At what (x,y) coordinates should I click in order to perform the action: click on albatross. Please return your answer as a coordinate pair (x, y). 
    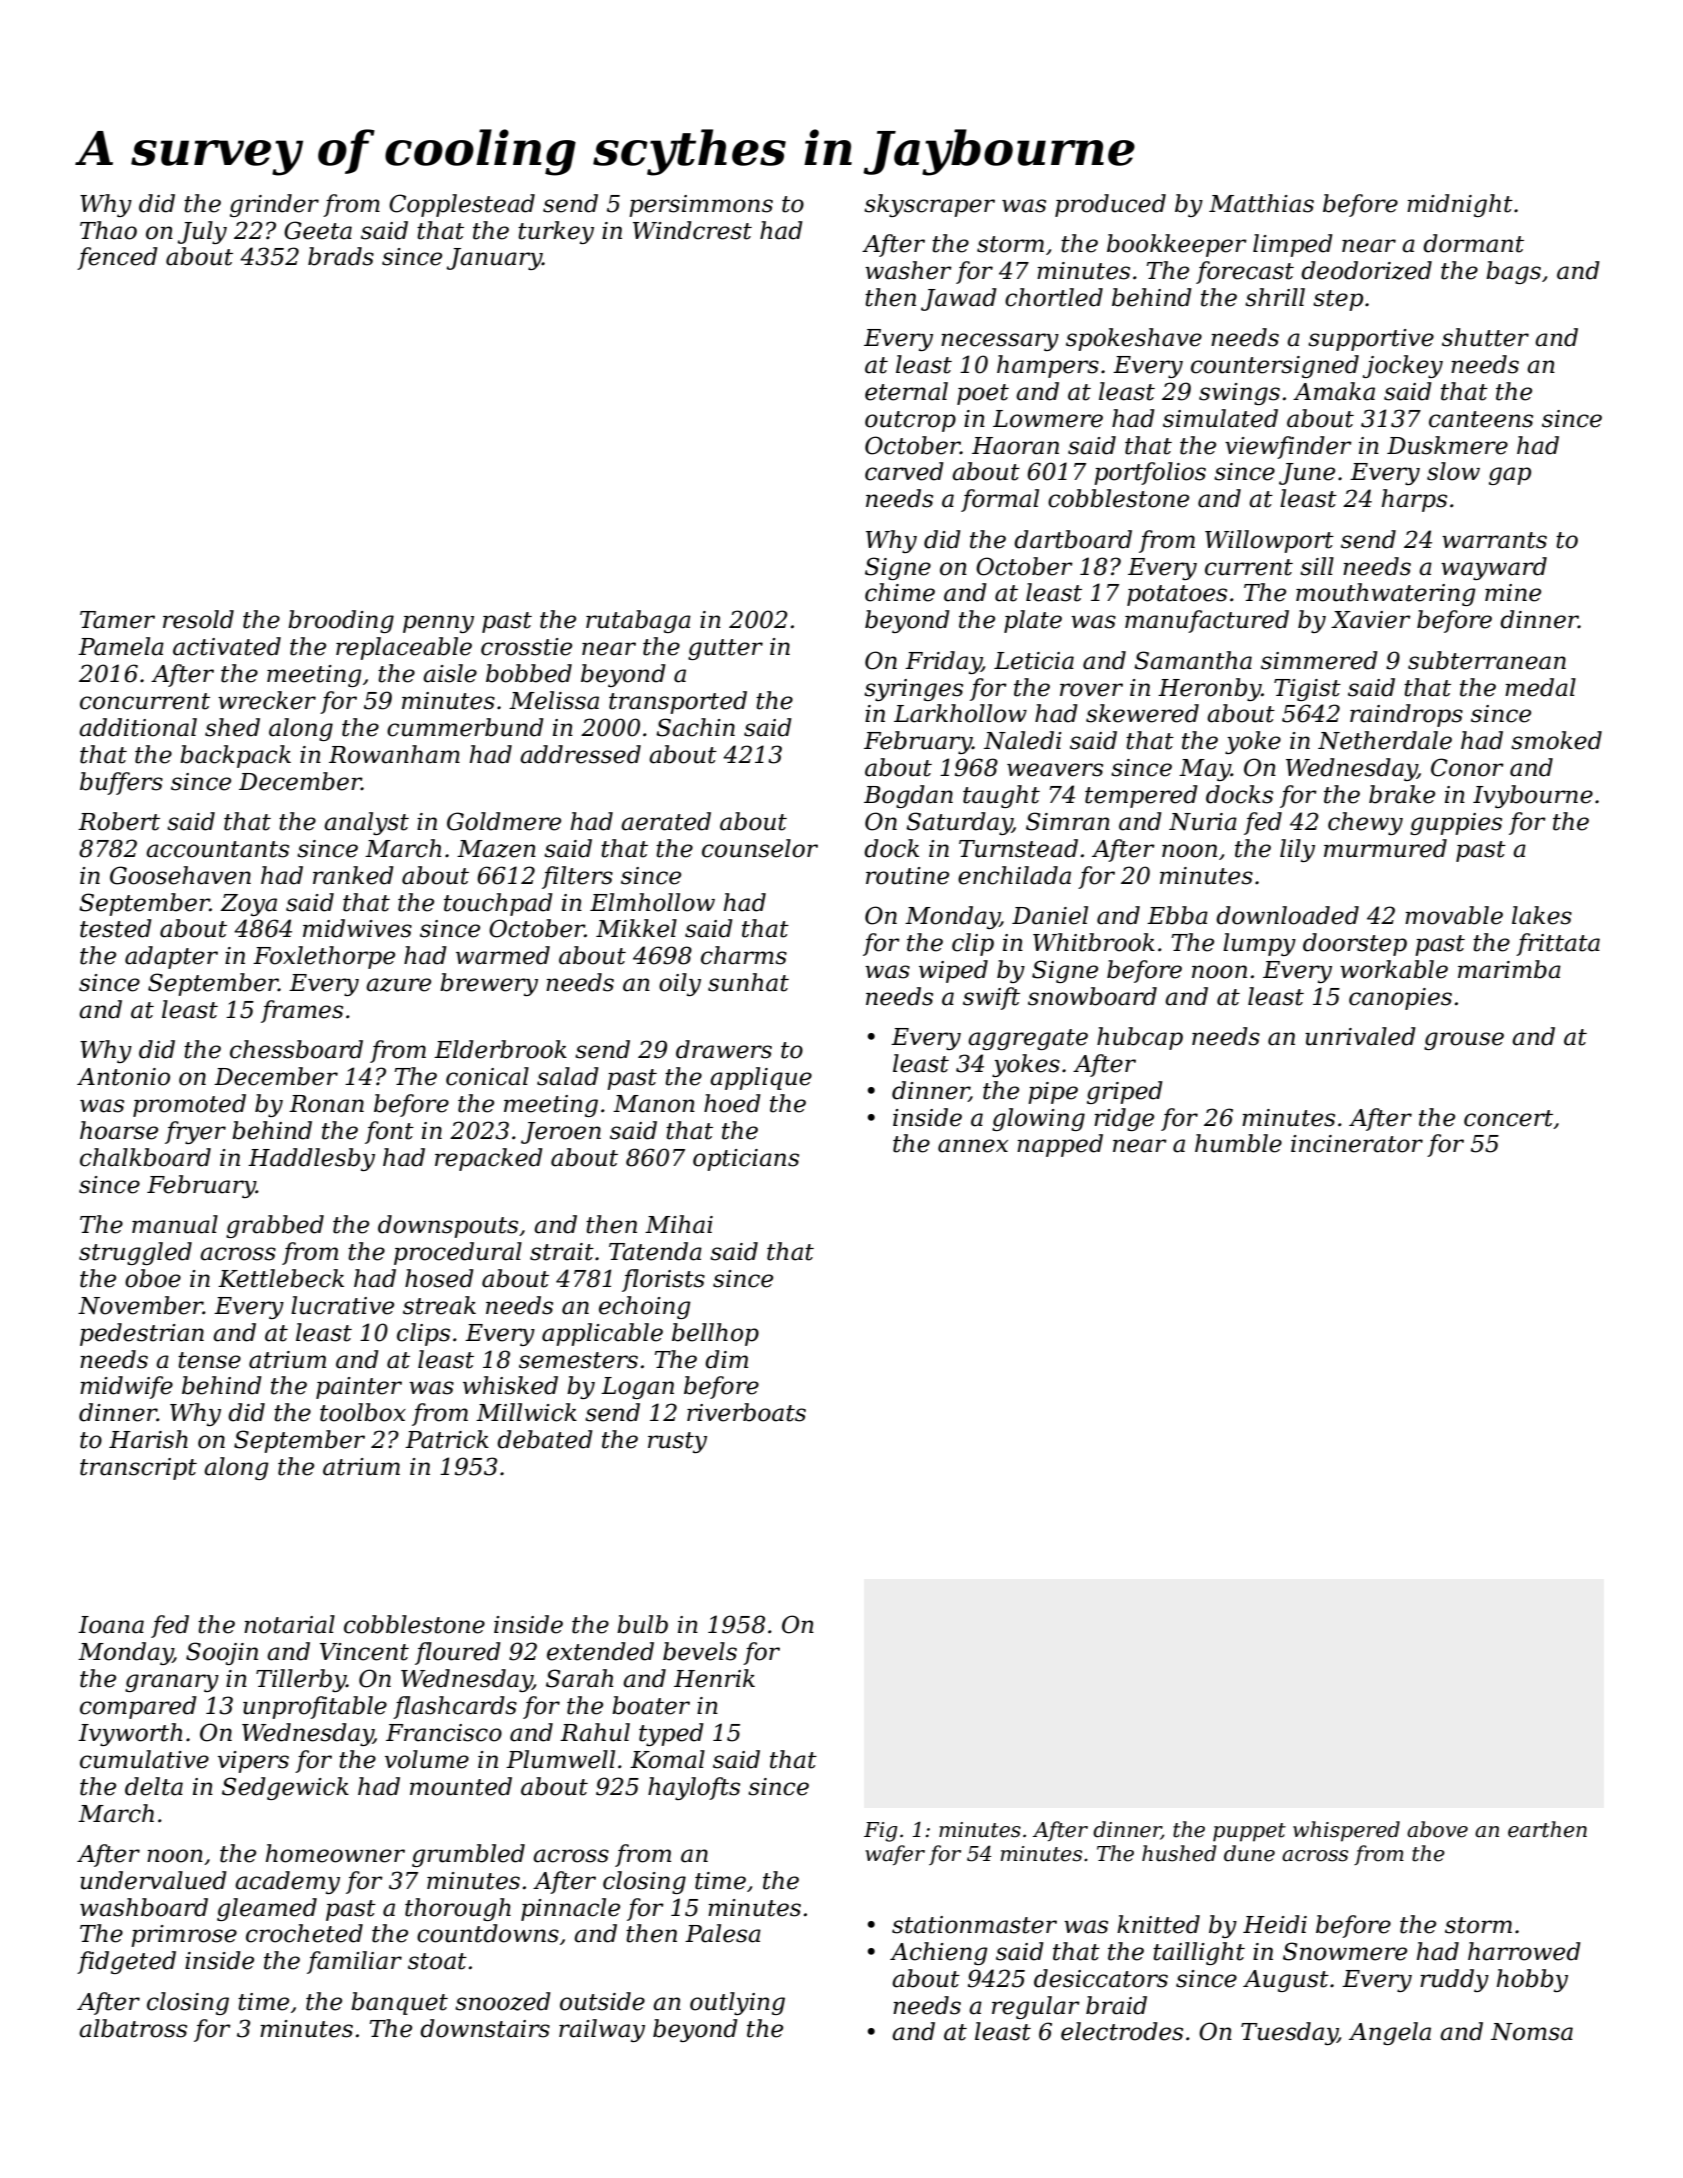
    Looking at the image, I should click on (133, 2028).
